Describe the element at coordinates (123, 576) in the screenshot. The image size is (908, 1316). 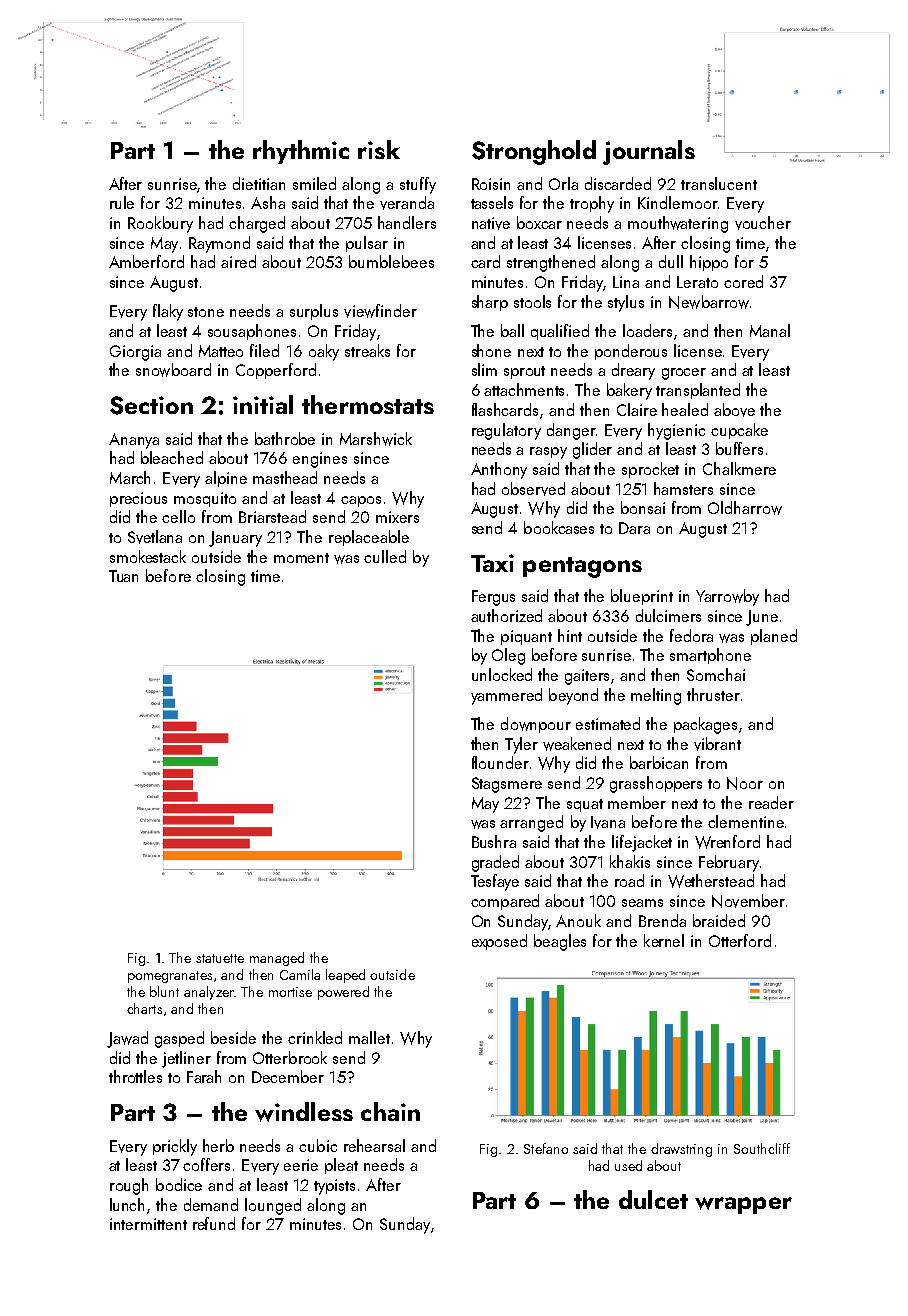
I see `Tuan` at that location.
